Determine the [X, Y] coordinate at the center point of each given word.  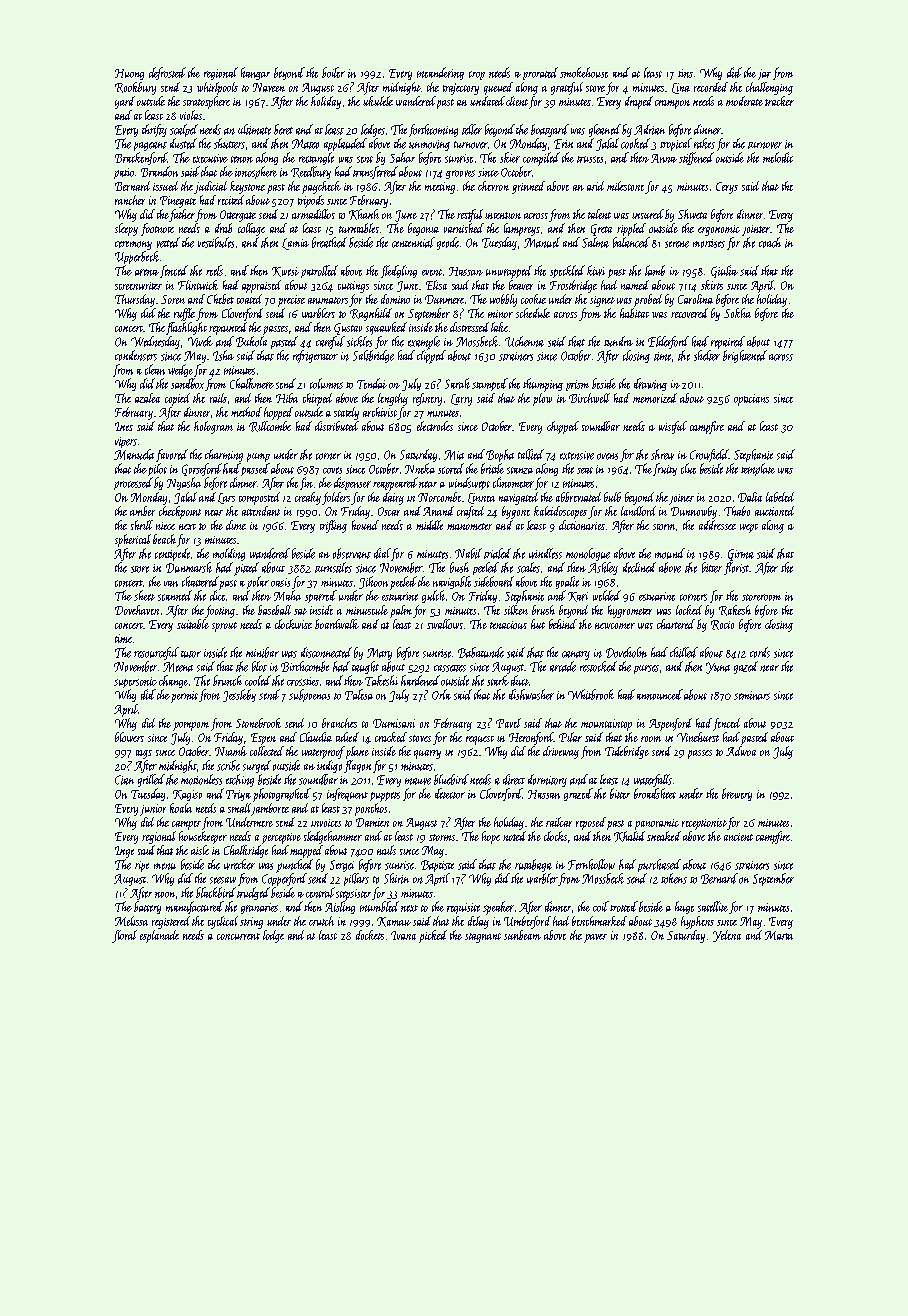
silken [516, 610]
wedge [180, 370]
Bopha [500, 455]
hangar [255, 73]
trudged [253, 893]
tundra [618, 341]
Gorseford [202, 469]
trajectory [461, 89]
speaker [498, 908]
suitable [193, 624]
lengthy [393, 399]
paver [595, 938]
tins [685, 73]
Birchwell [589, 398]
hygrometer [630, 611]
